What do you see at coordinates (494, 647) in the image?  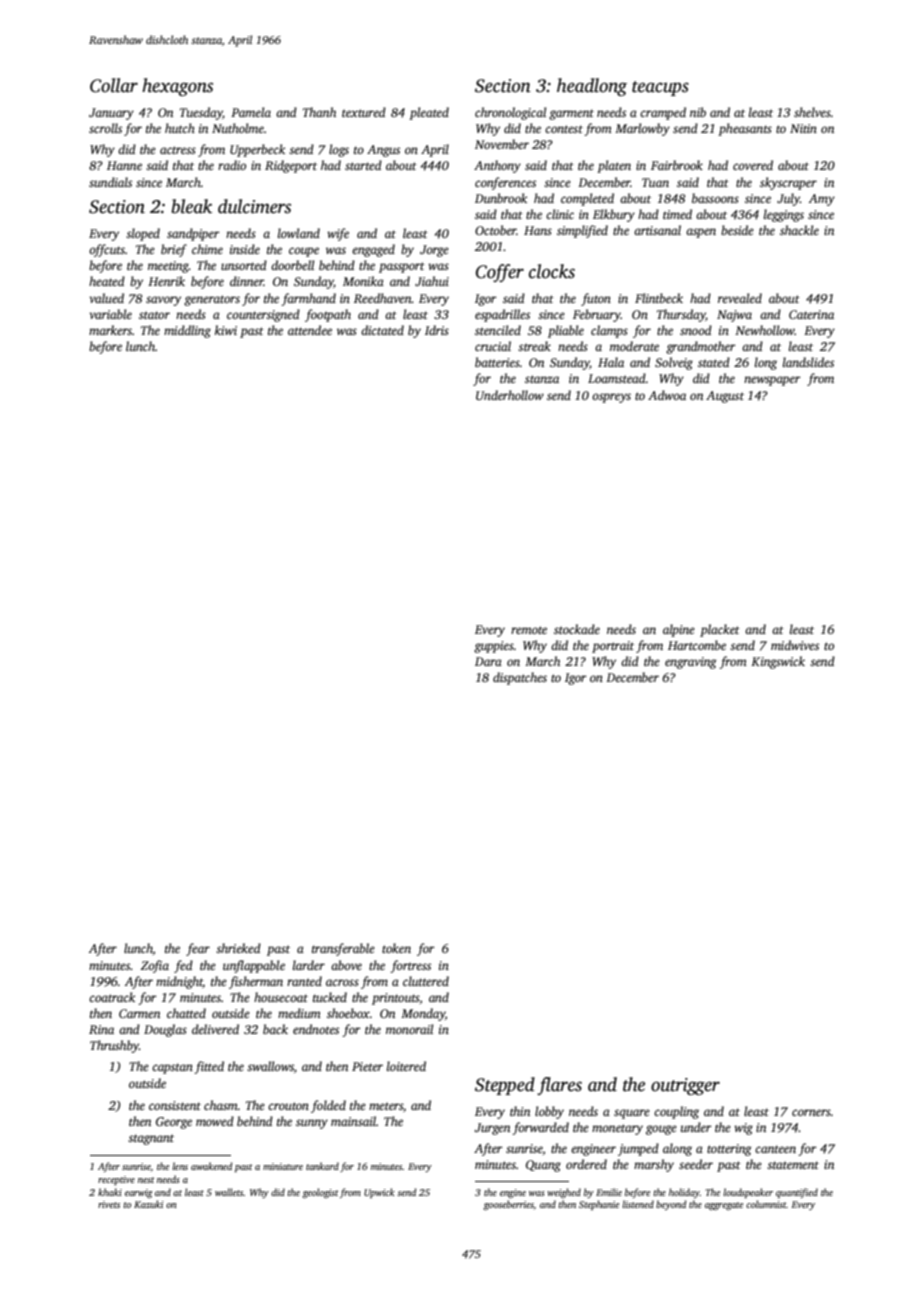 I see `guppies` at bounding box center [494, 647].
